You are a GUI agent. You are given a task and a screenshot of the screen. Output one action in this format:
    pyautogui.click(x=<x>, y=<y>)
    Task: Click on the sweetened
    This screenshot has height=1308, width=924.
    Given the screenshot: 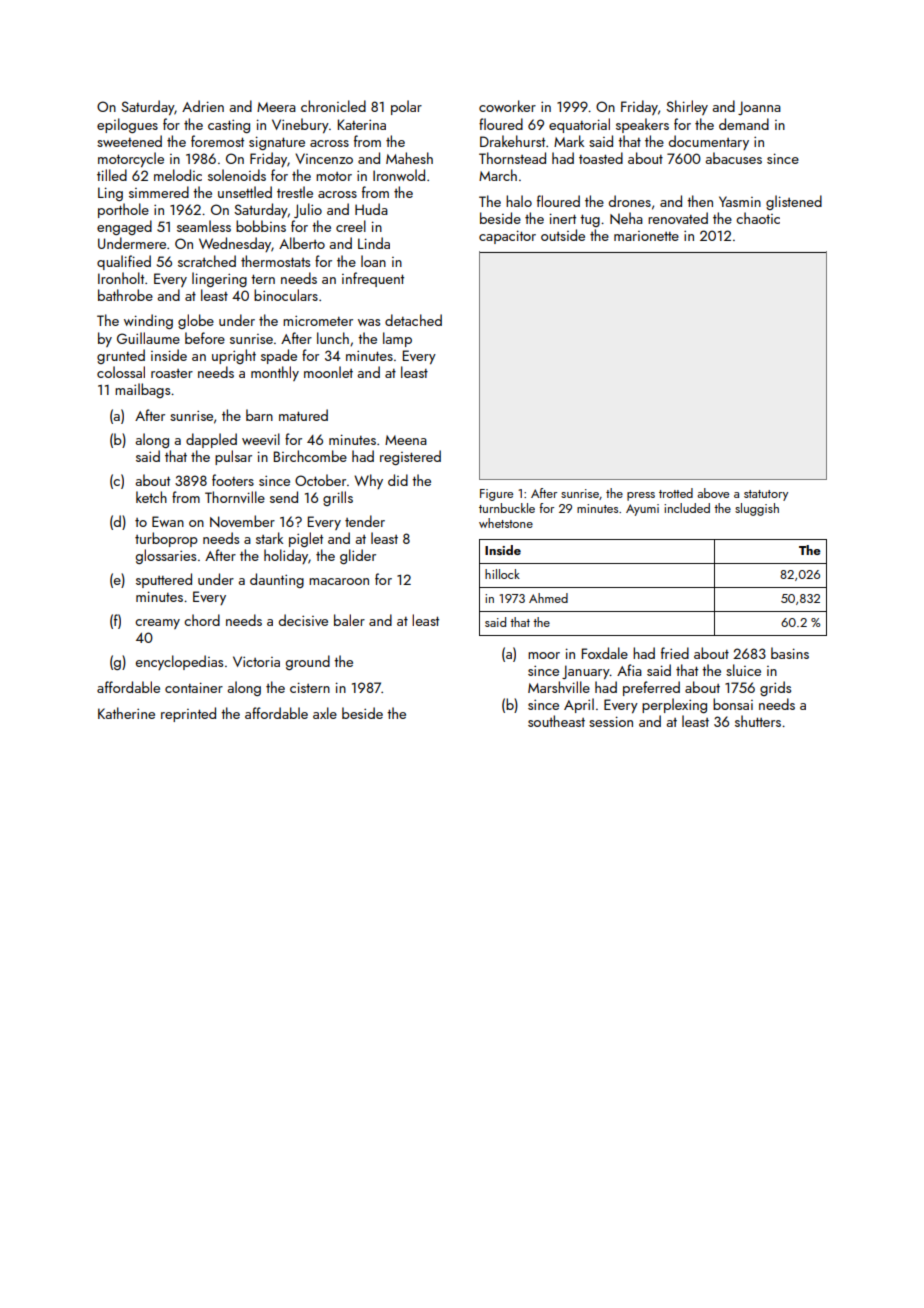 What is the action you would take?
    pyautogui.click(x=129, y=141)
